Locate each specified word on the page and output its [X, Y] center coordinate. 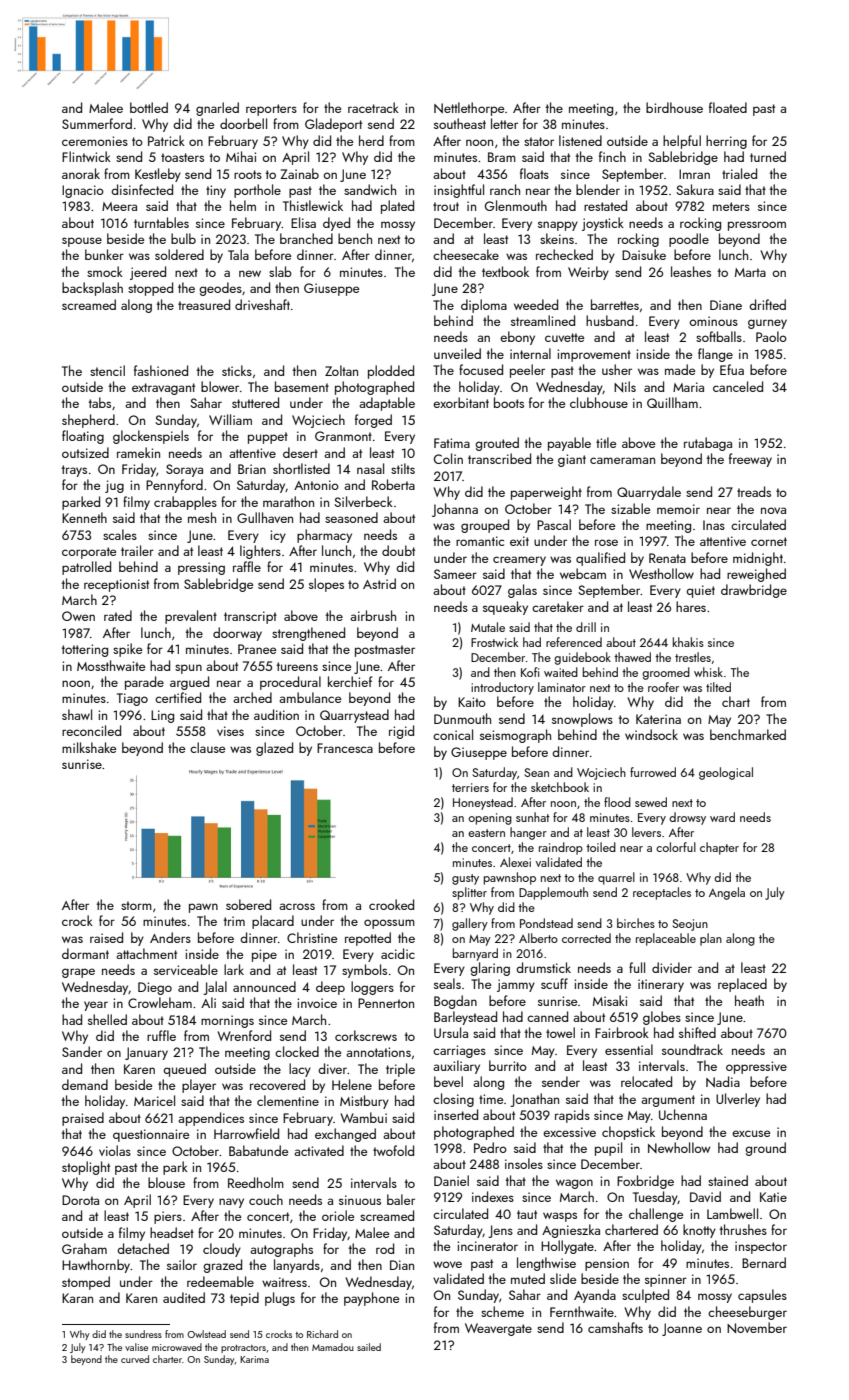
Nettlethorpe [469, 109]
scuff [554, 983]
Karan [77, 1298]
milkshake [89, 747]
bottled [149, 107]
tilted [718, 687]
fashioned [161, 370]
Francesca [345, 748]
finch [612, 156]
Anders [170, 937]
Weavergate [498, 1329]
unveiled [457, 353]
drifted [767, 304]
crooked [391, 904]
